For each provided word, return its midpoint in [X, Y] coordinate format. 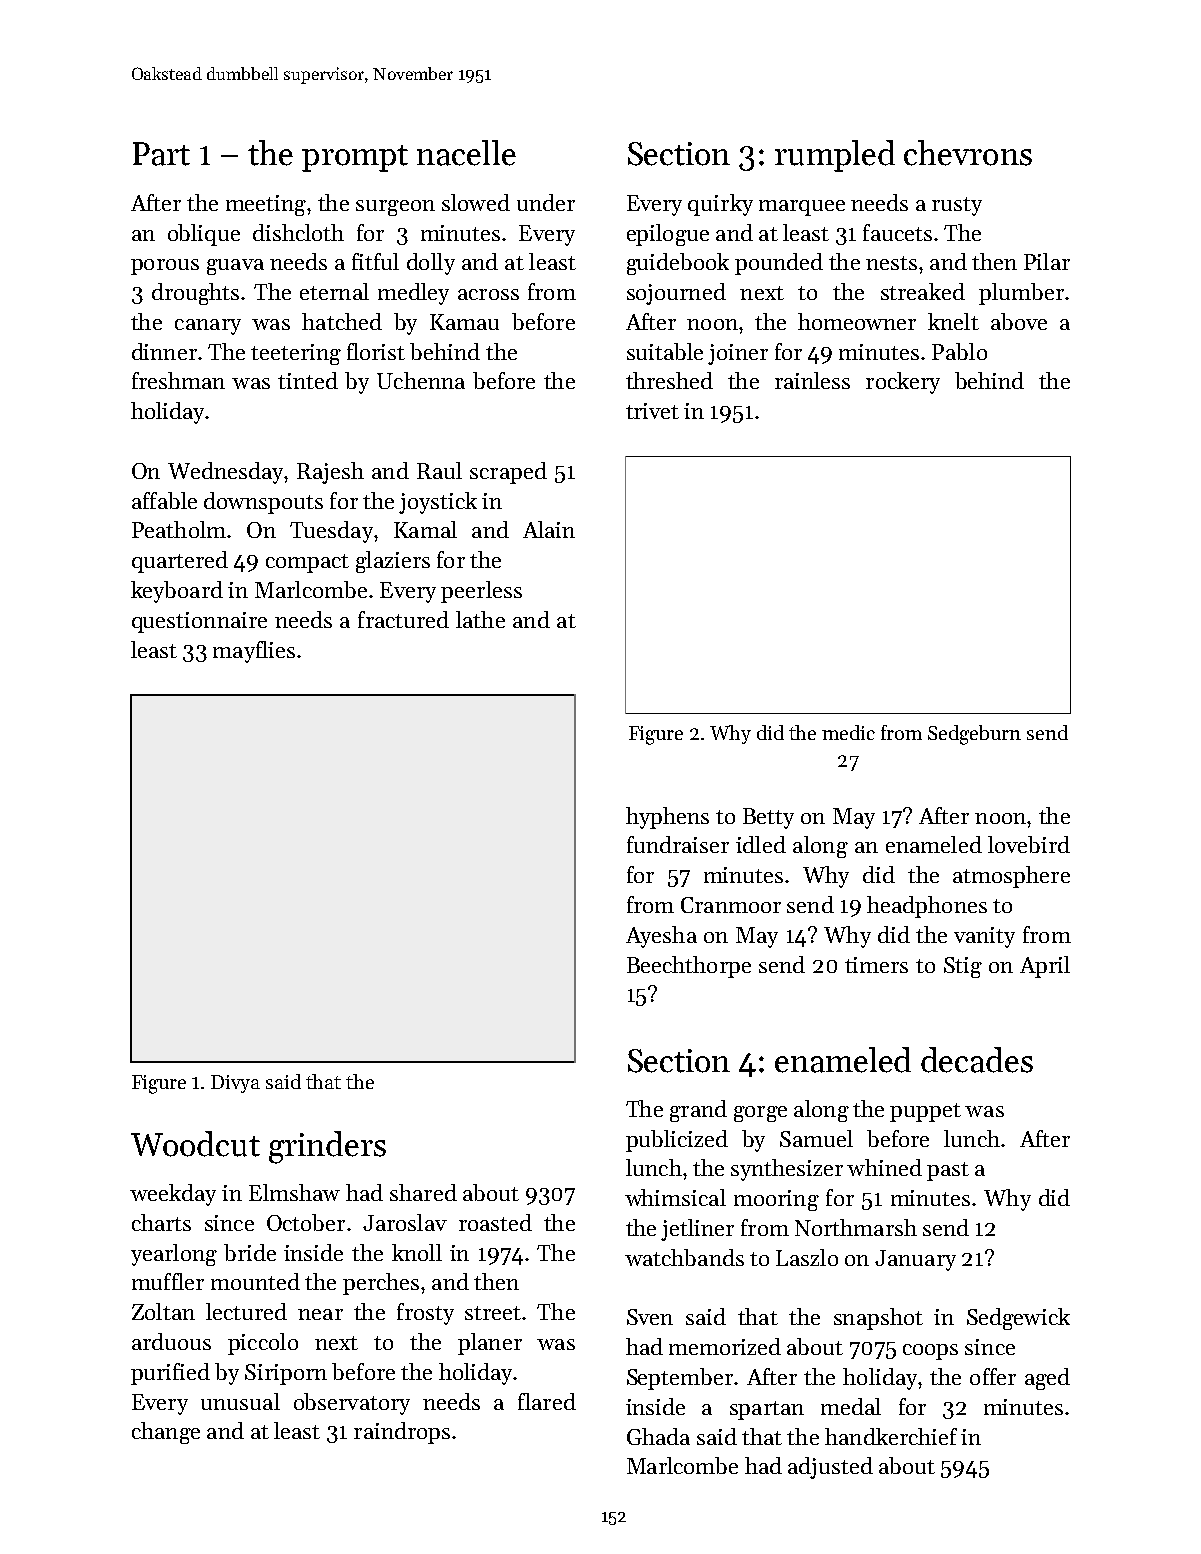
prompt [355, 158]
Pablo [959, 351]
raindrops [402, 1433]
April [1045, 967]
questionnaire [199, 622]
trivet [652, 411]
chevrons [968, 153]
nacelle [466, 153]
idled [761, 844]
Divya [235, 1084]
